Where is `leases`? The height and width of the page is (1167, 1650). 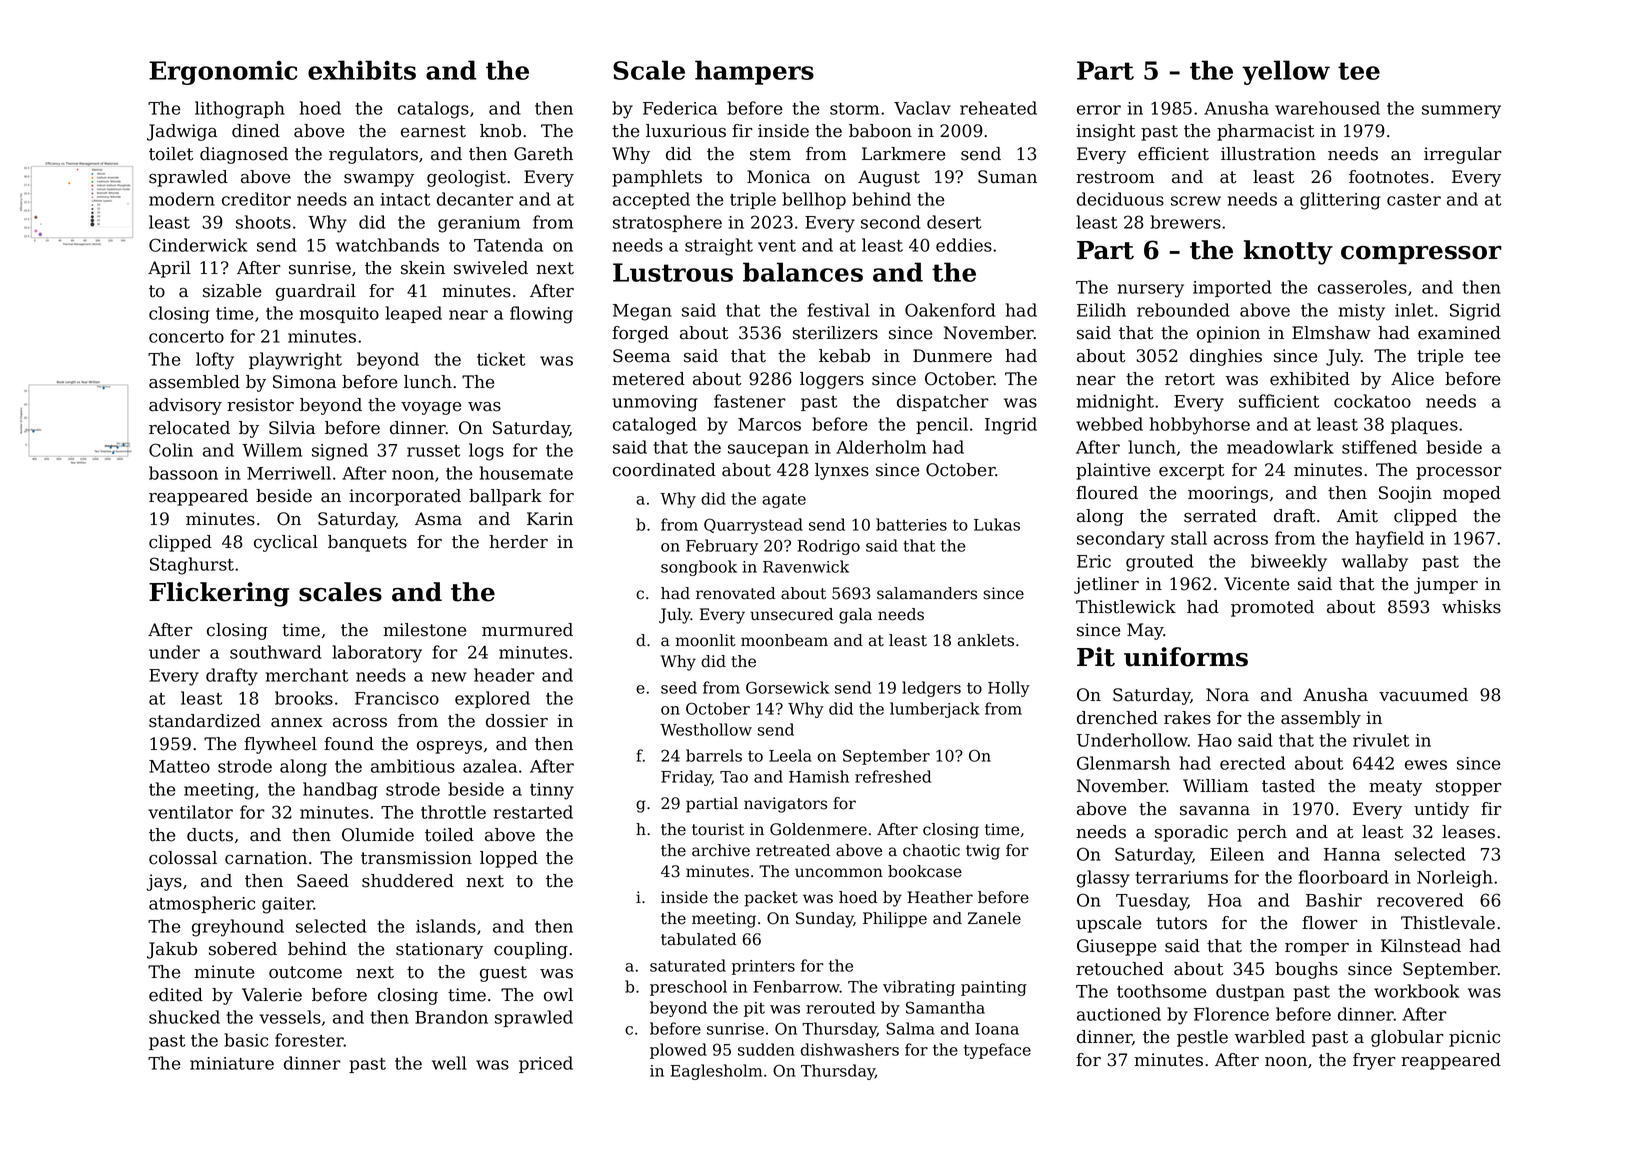 leases is located at coordinates (1468, 832).
